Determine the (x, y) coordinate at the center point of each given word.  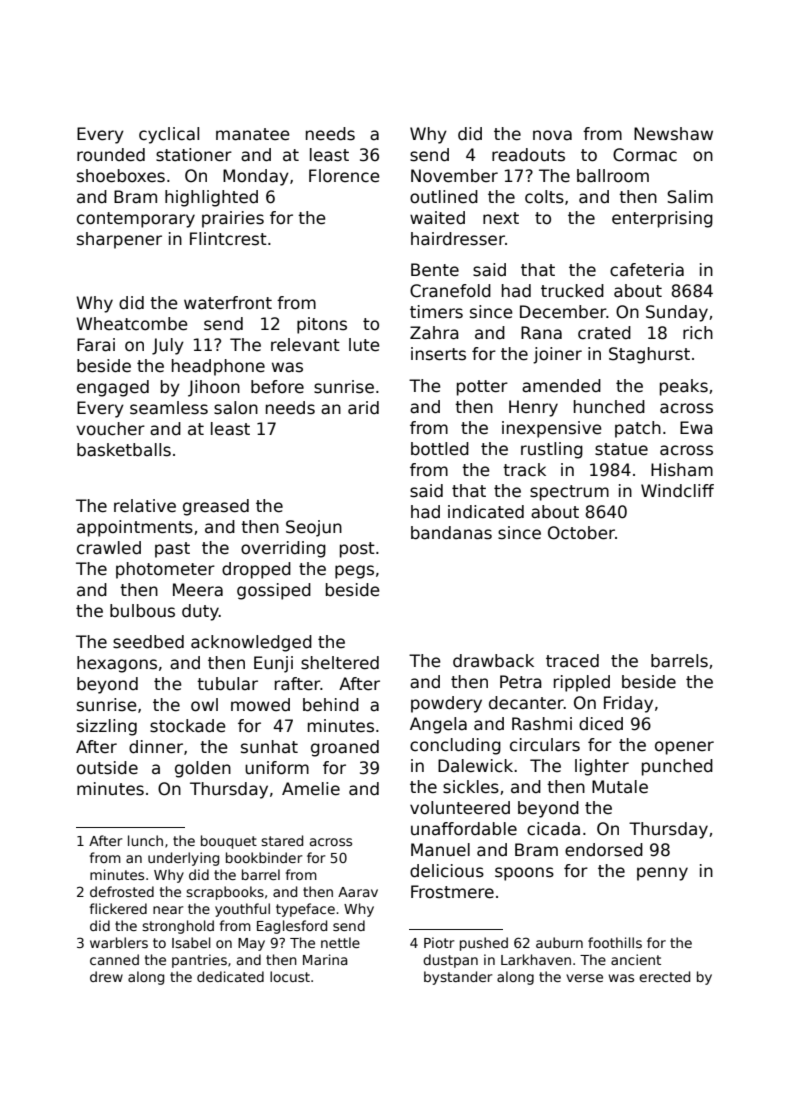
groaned (345, 748)
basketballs (124, 450)
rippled (582, 683)
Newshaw (673, 134)
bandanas (451, 533)
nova (552, 135)
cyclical (169, 135)
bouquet (229, 842)
